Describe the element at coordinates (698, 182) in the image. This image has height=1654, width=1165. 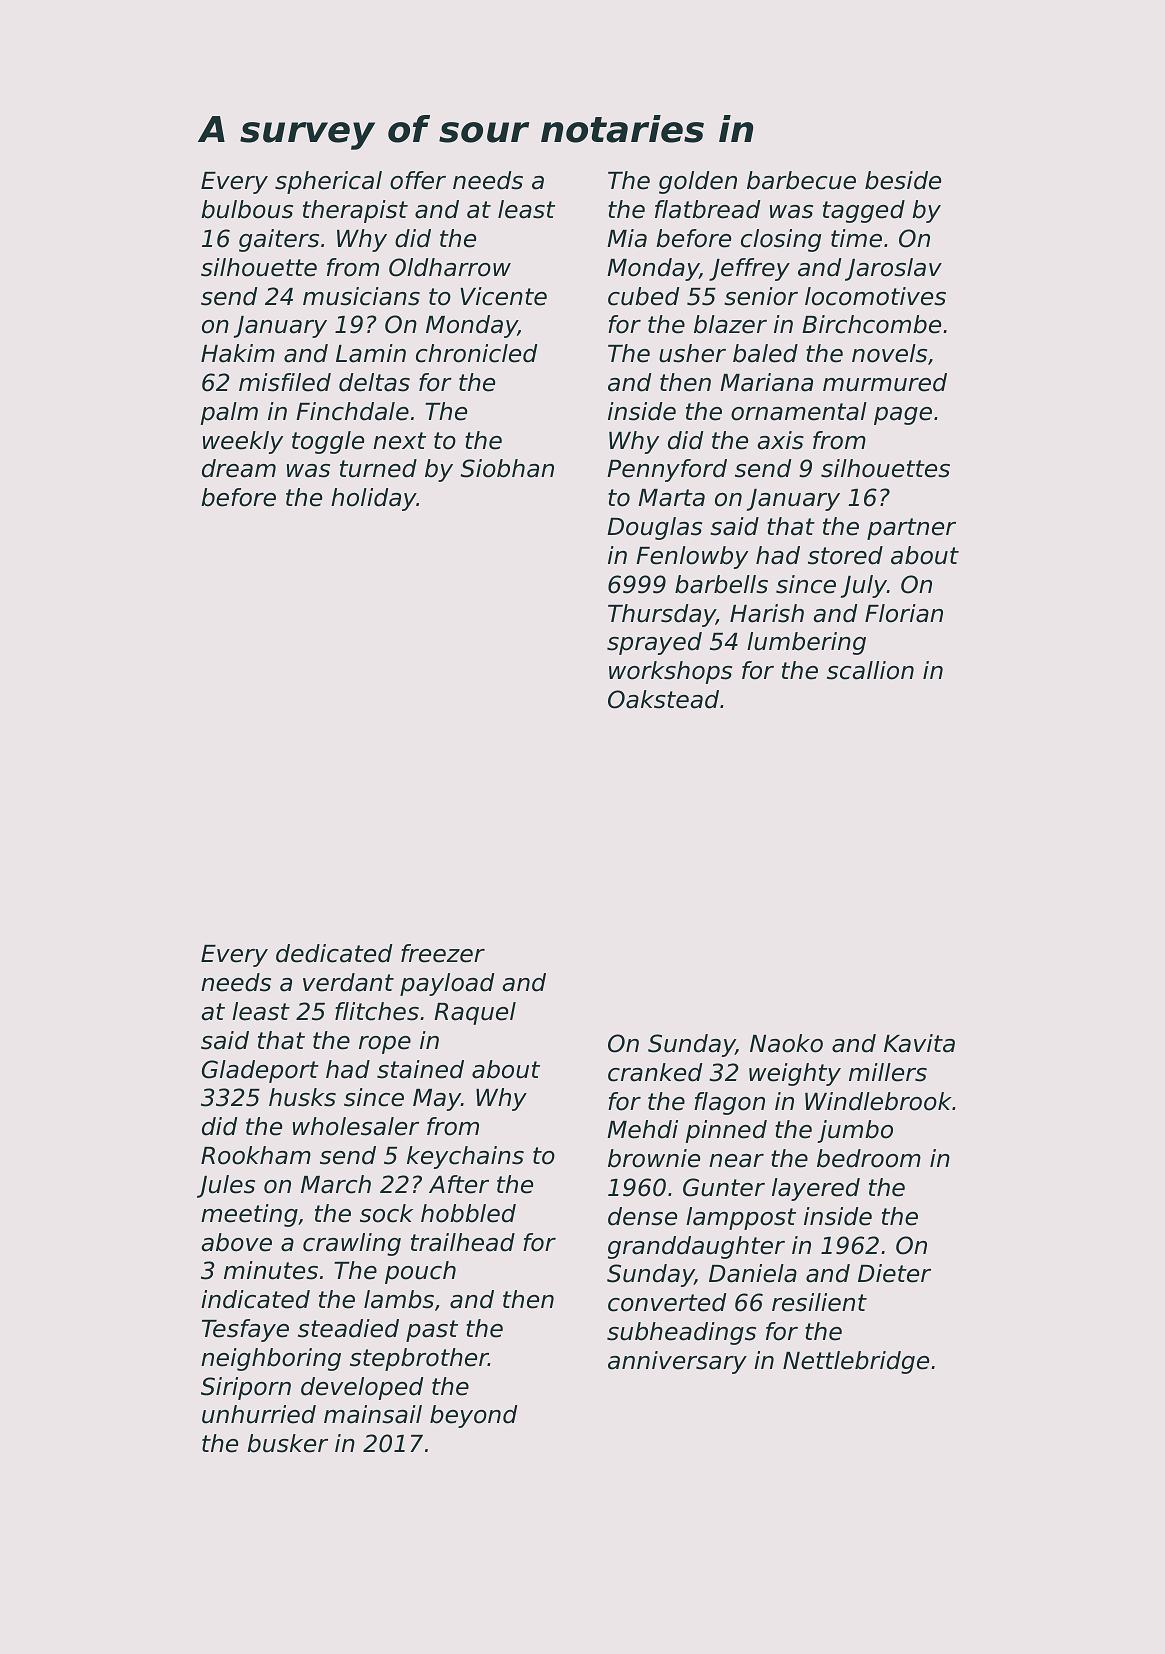
I see `golden` at that location.
